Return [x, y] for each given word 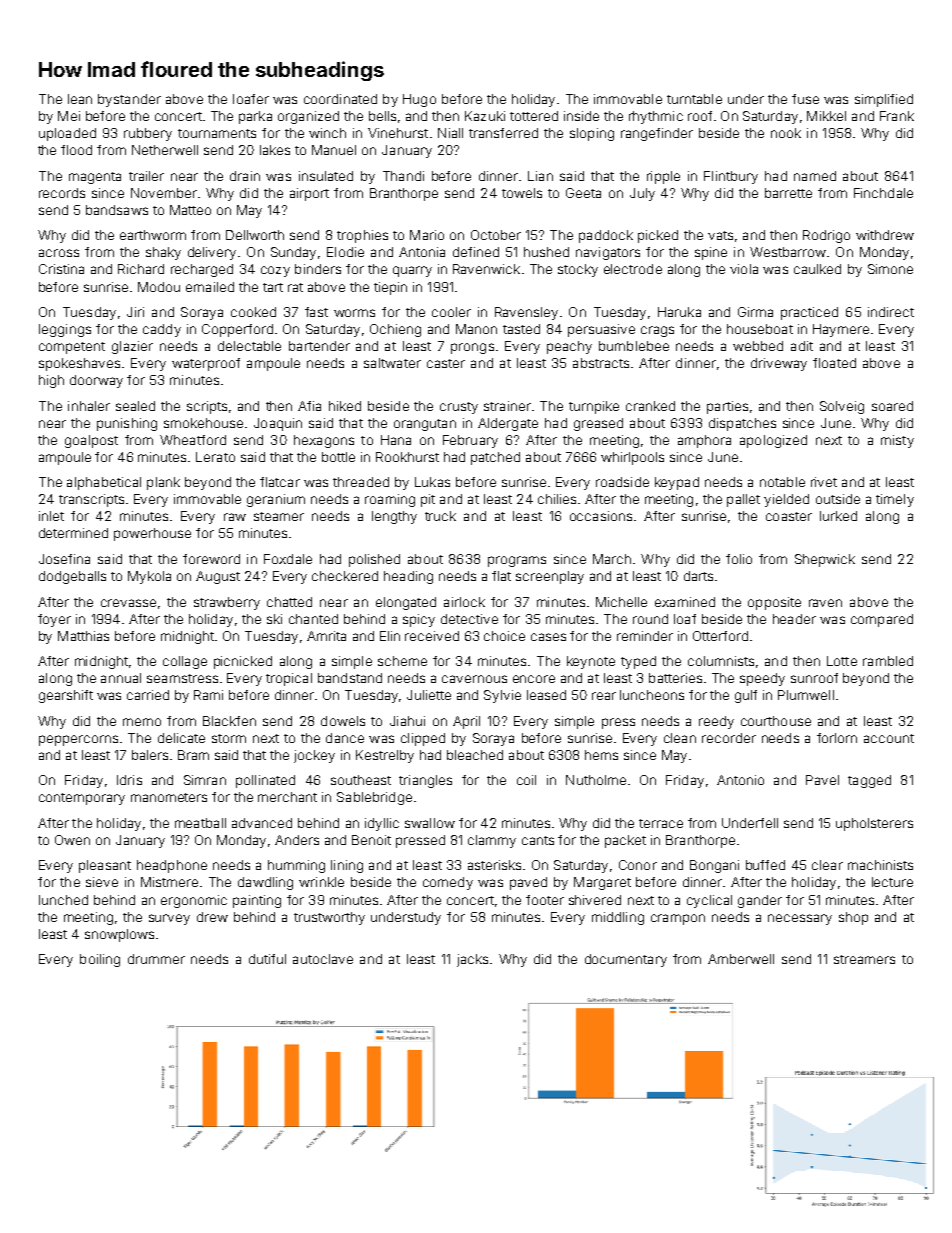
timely [895, 500]
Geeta [583, 193]
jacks [472, 960]
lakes [275, 150]
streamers [864, 959]
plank [163, 483]
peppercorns [78, 740]
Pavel [822, 780]
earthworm [153, 235]
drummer [156, 959]
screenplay [550, 577]
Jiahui [407, 721]
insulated [326, 176]
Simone [890, 269]
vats [720, 235]
